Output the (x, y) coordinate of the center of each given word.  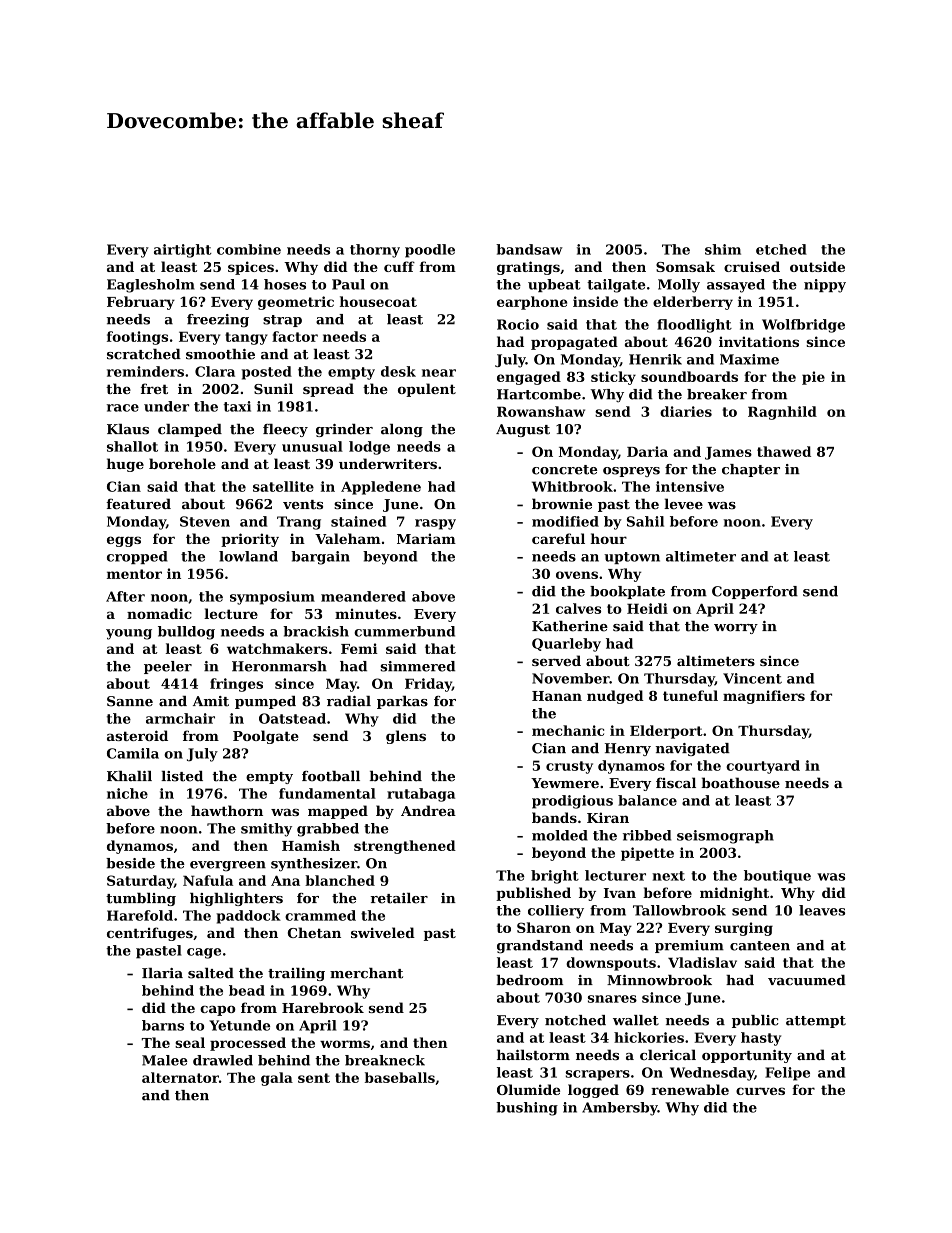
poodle (430, 251)
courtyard (763, 767)
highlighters (236, 899)
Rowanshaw (541, 411)
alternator (180, 1077)
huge (125, 465)
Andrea (428, 810)
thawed (784, 451)
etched (781, 249)
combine (249, 249)
